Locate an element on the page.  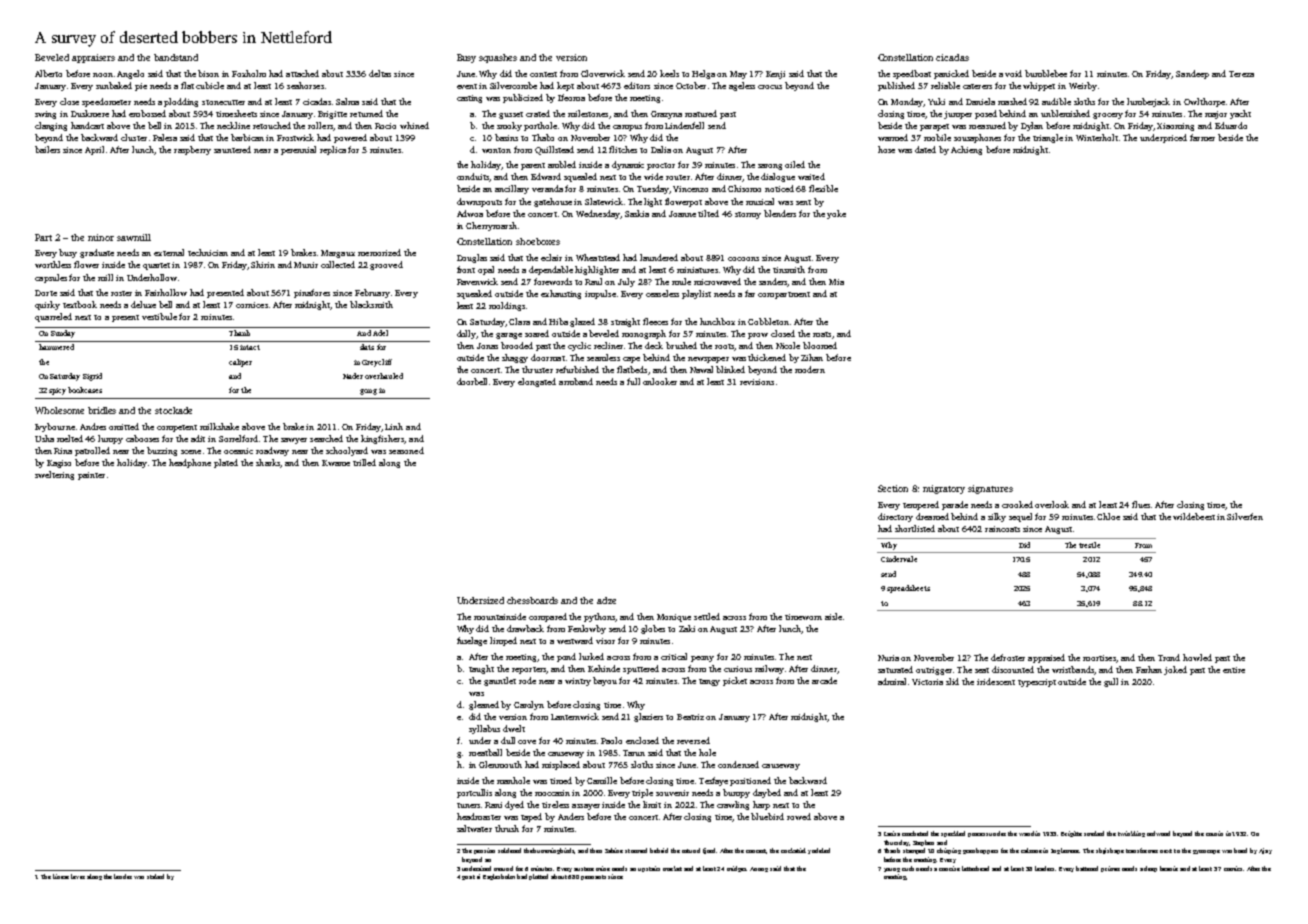
bumblebee is located at coordinates (1046, 73).
